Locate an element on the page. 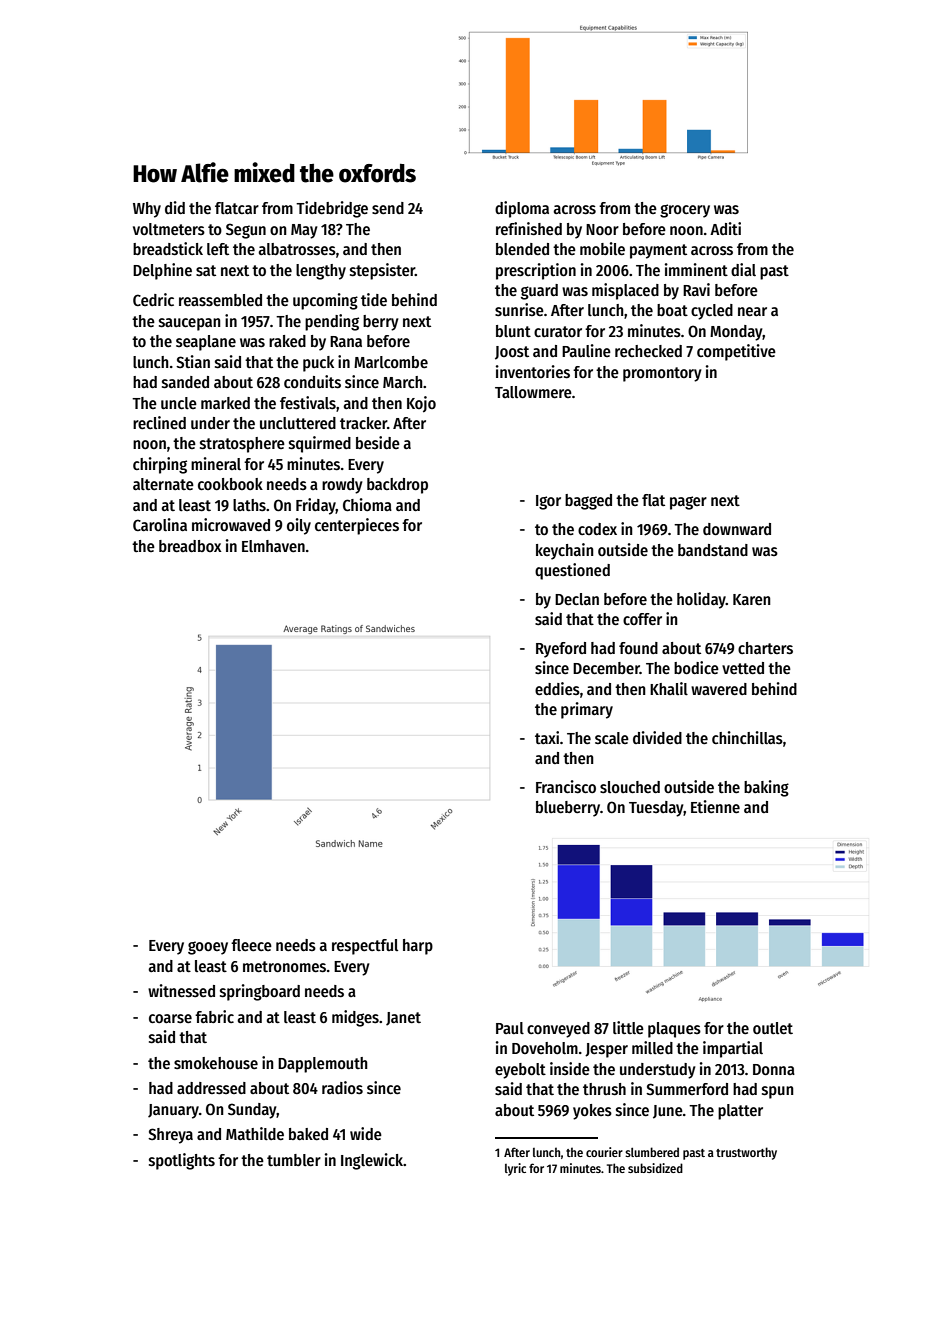  baking is located at coordinates (766, 788).
